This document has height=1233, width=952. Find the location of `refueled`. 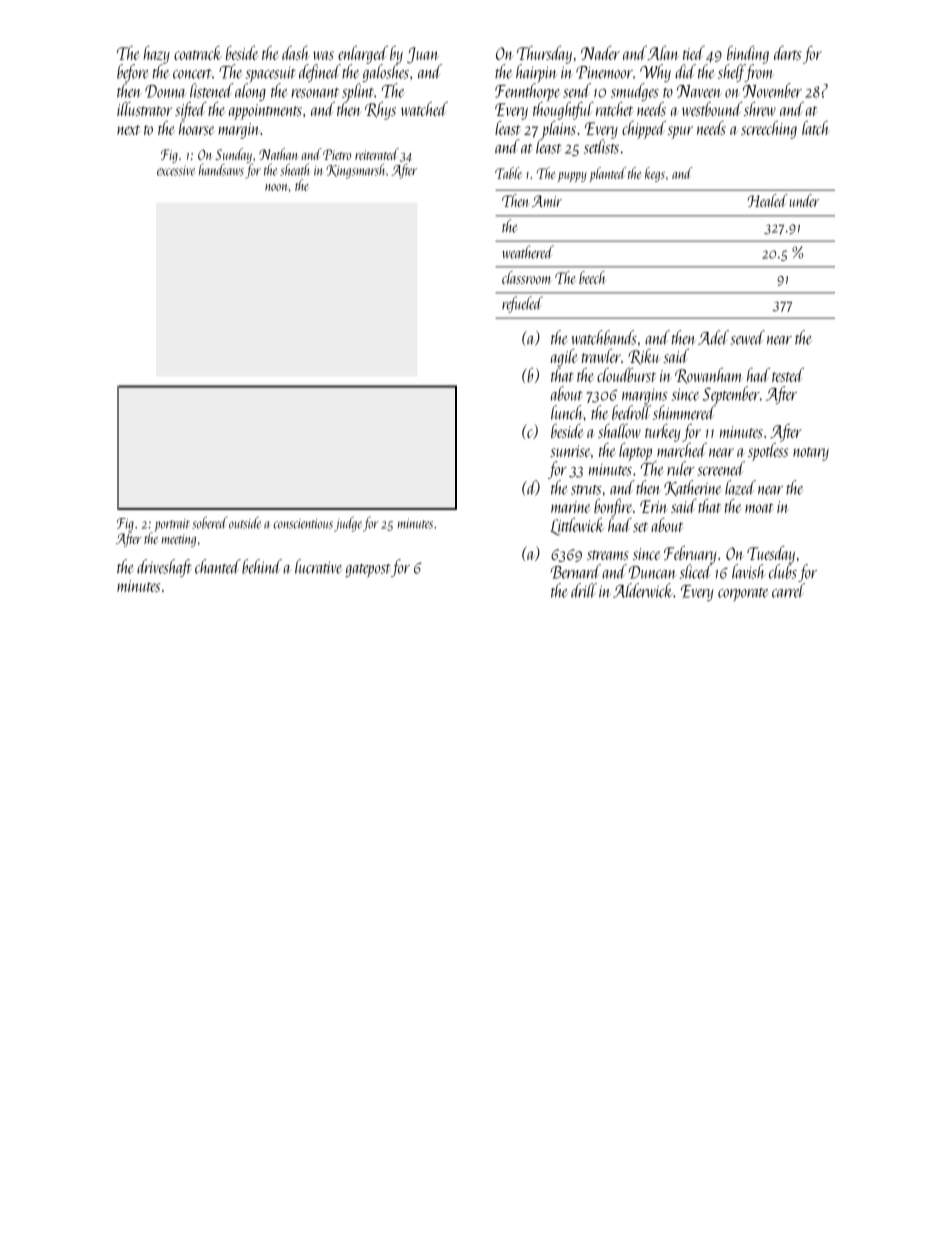

refueled is located at coordinates (522, 304).
